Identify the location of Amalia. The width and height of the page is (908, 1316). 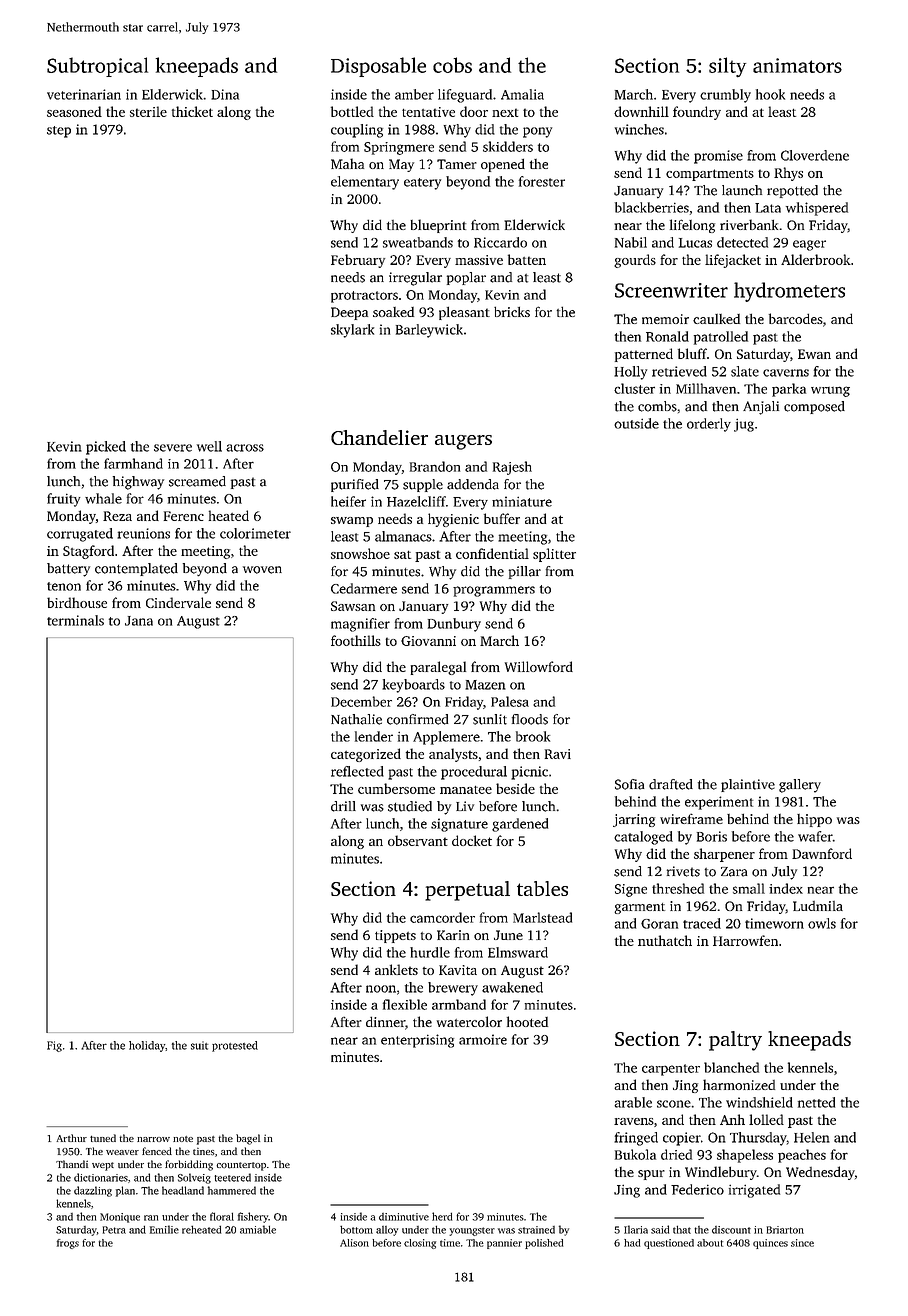
(522, 94).
